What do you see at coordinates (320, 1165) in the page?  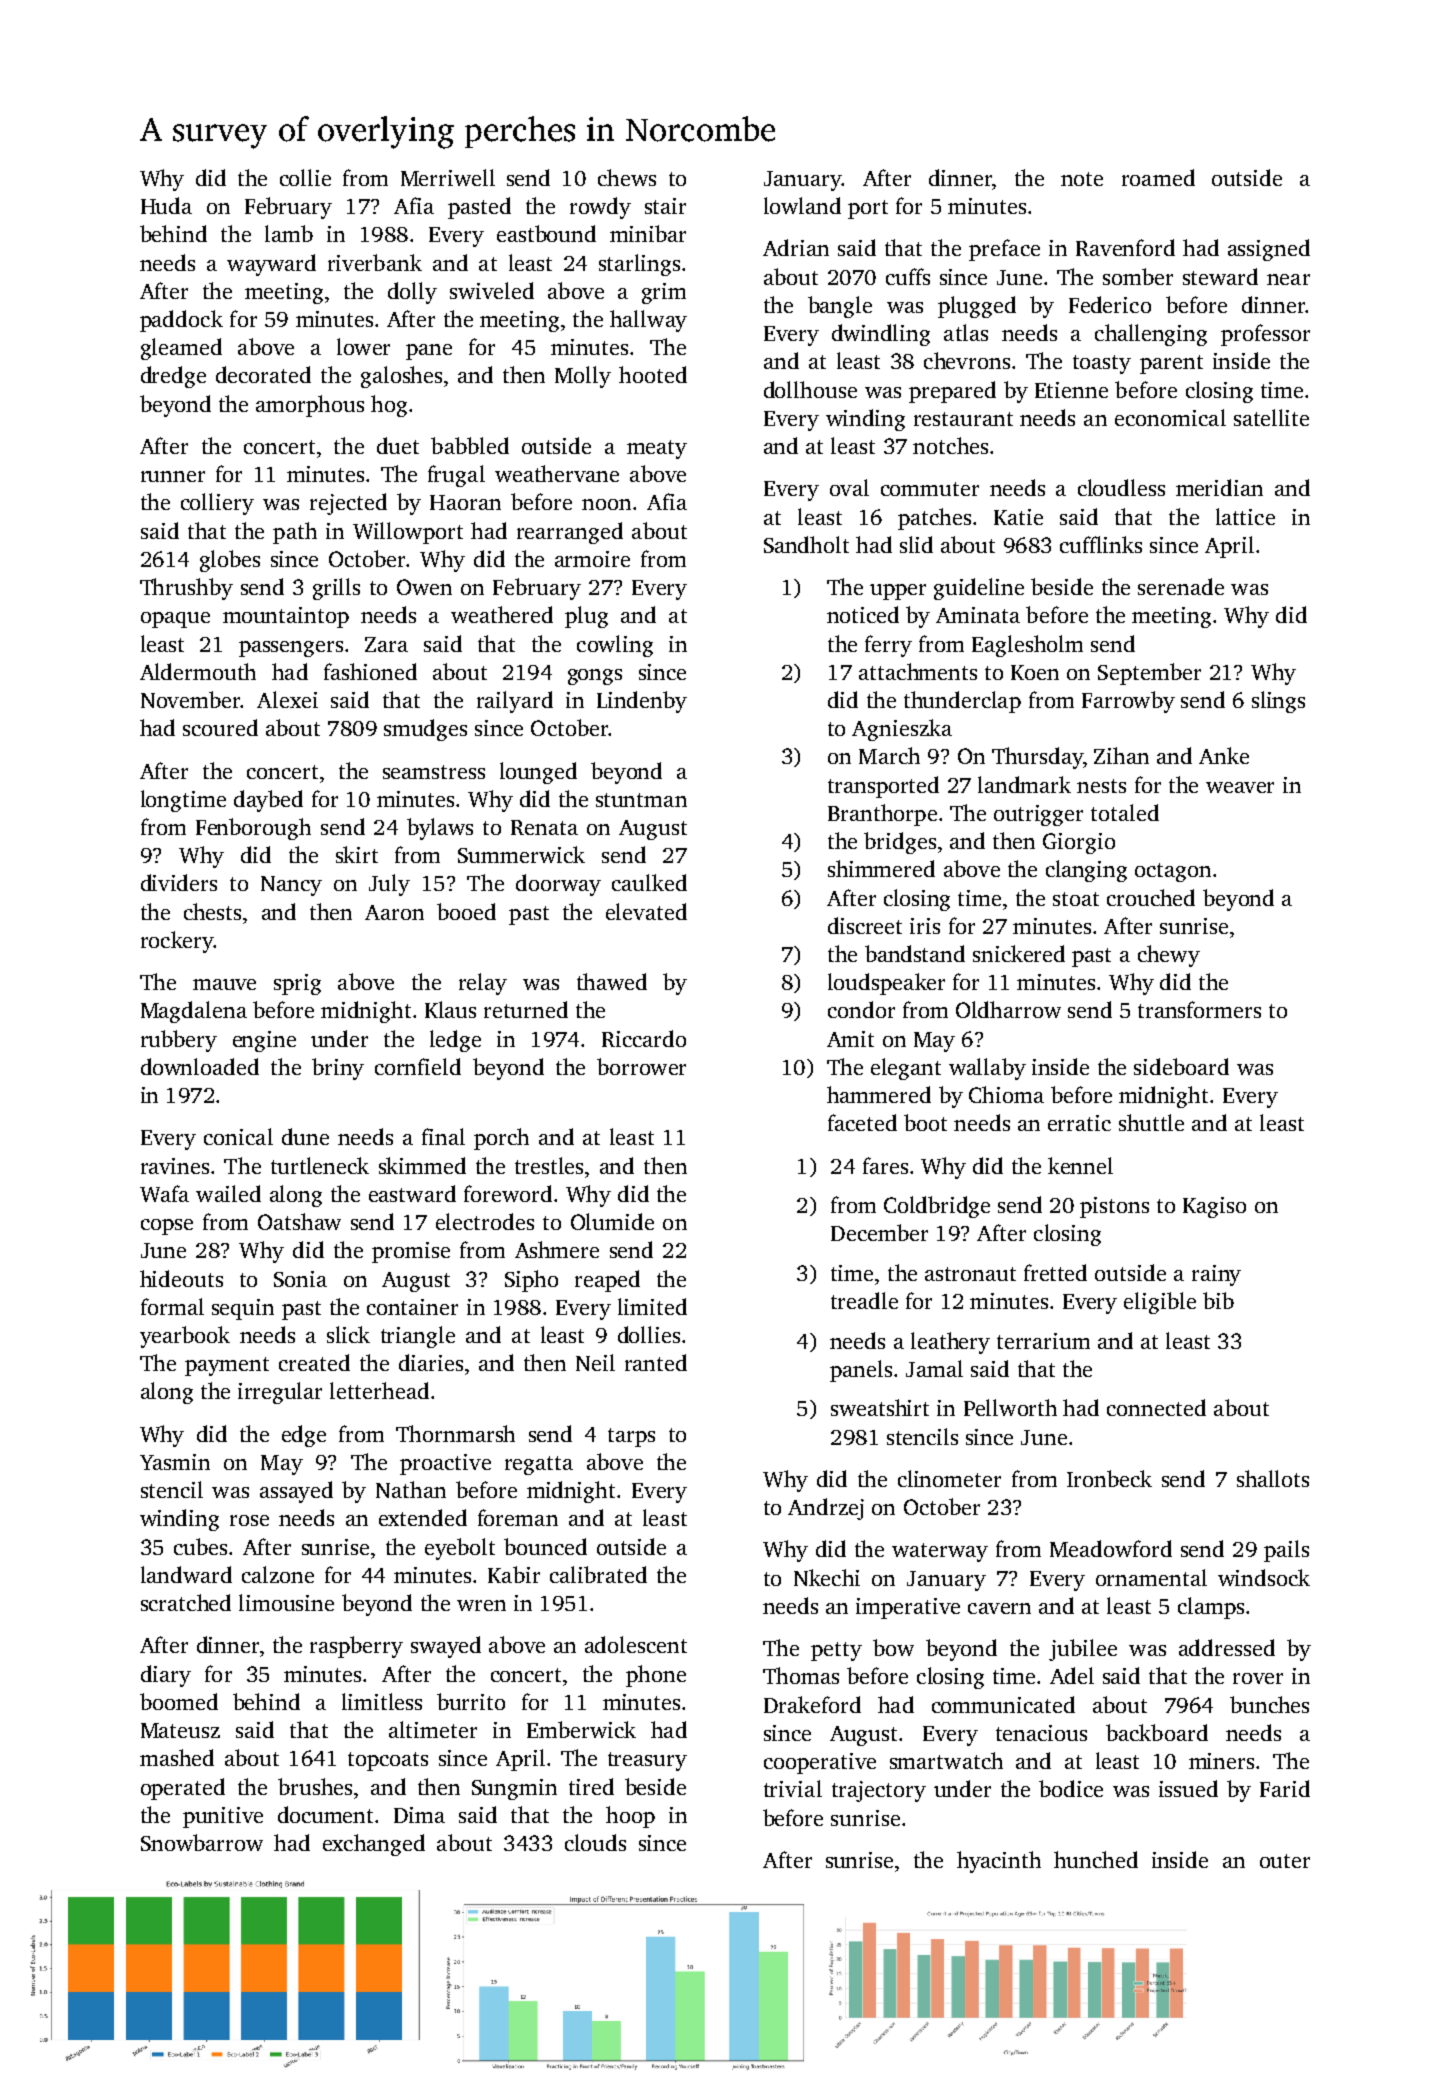 I see `turtleneck` at bounding box center [320, 1165].
